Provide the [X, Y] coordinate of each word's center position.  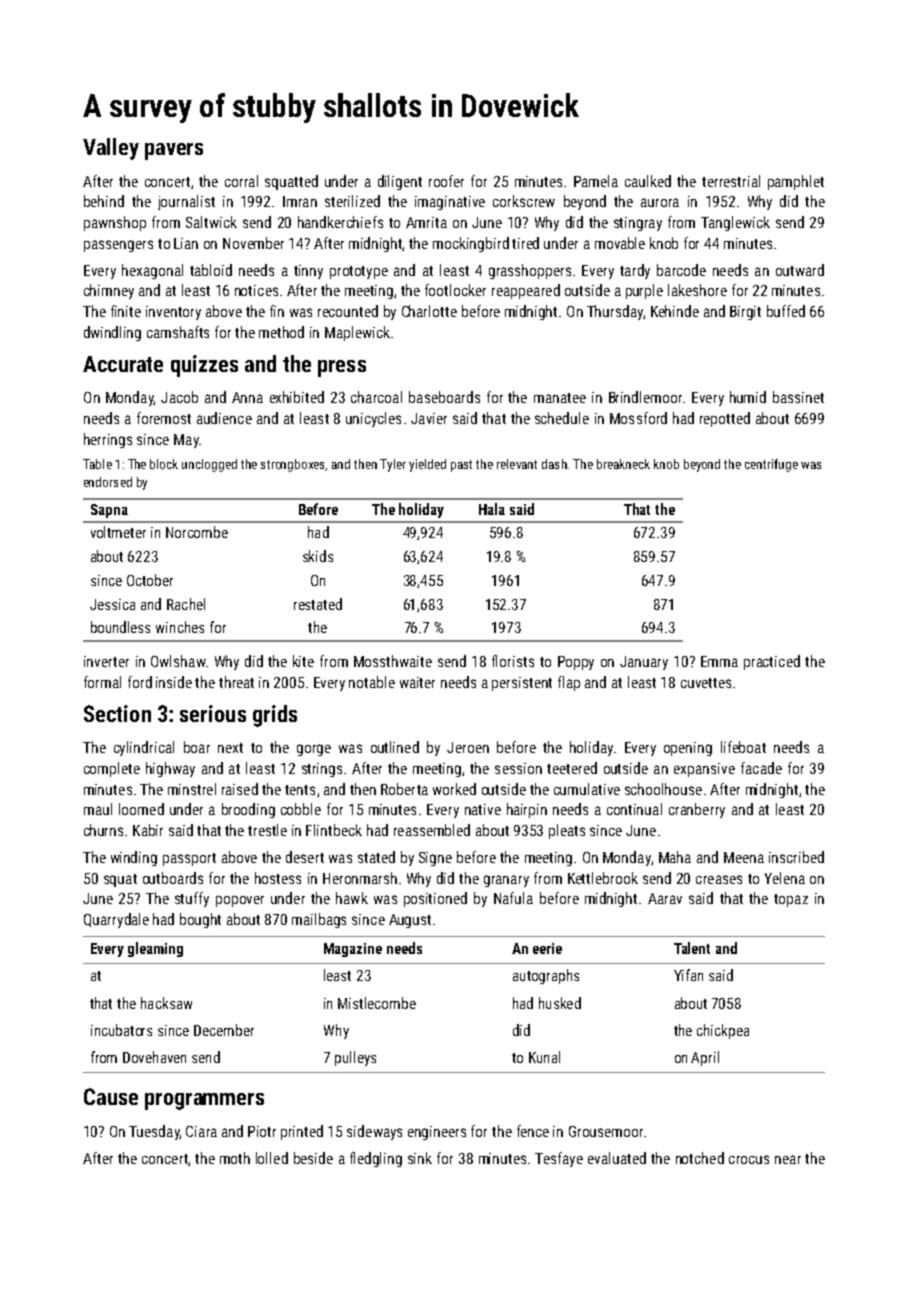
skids [318, 556]
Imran [300, 201]
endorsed [108, 482]
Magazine [353, 950]
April [705, 1058]
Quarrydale [116, 920]
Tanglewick [735, 223]
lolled [272, 1158]
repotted [725, 419]
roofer [446, 181]
